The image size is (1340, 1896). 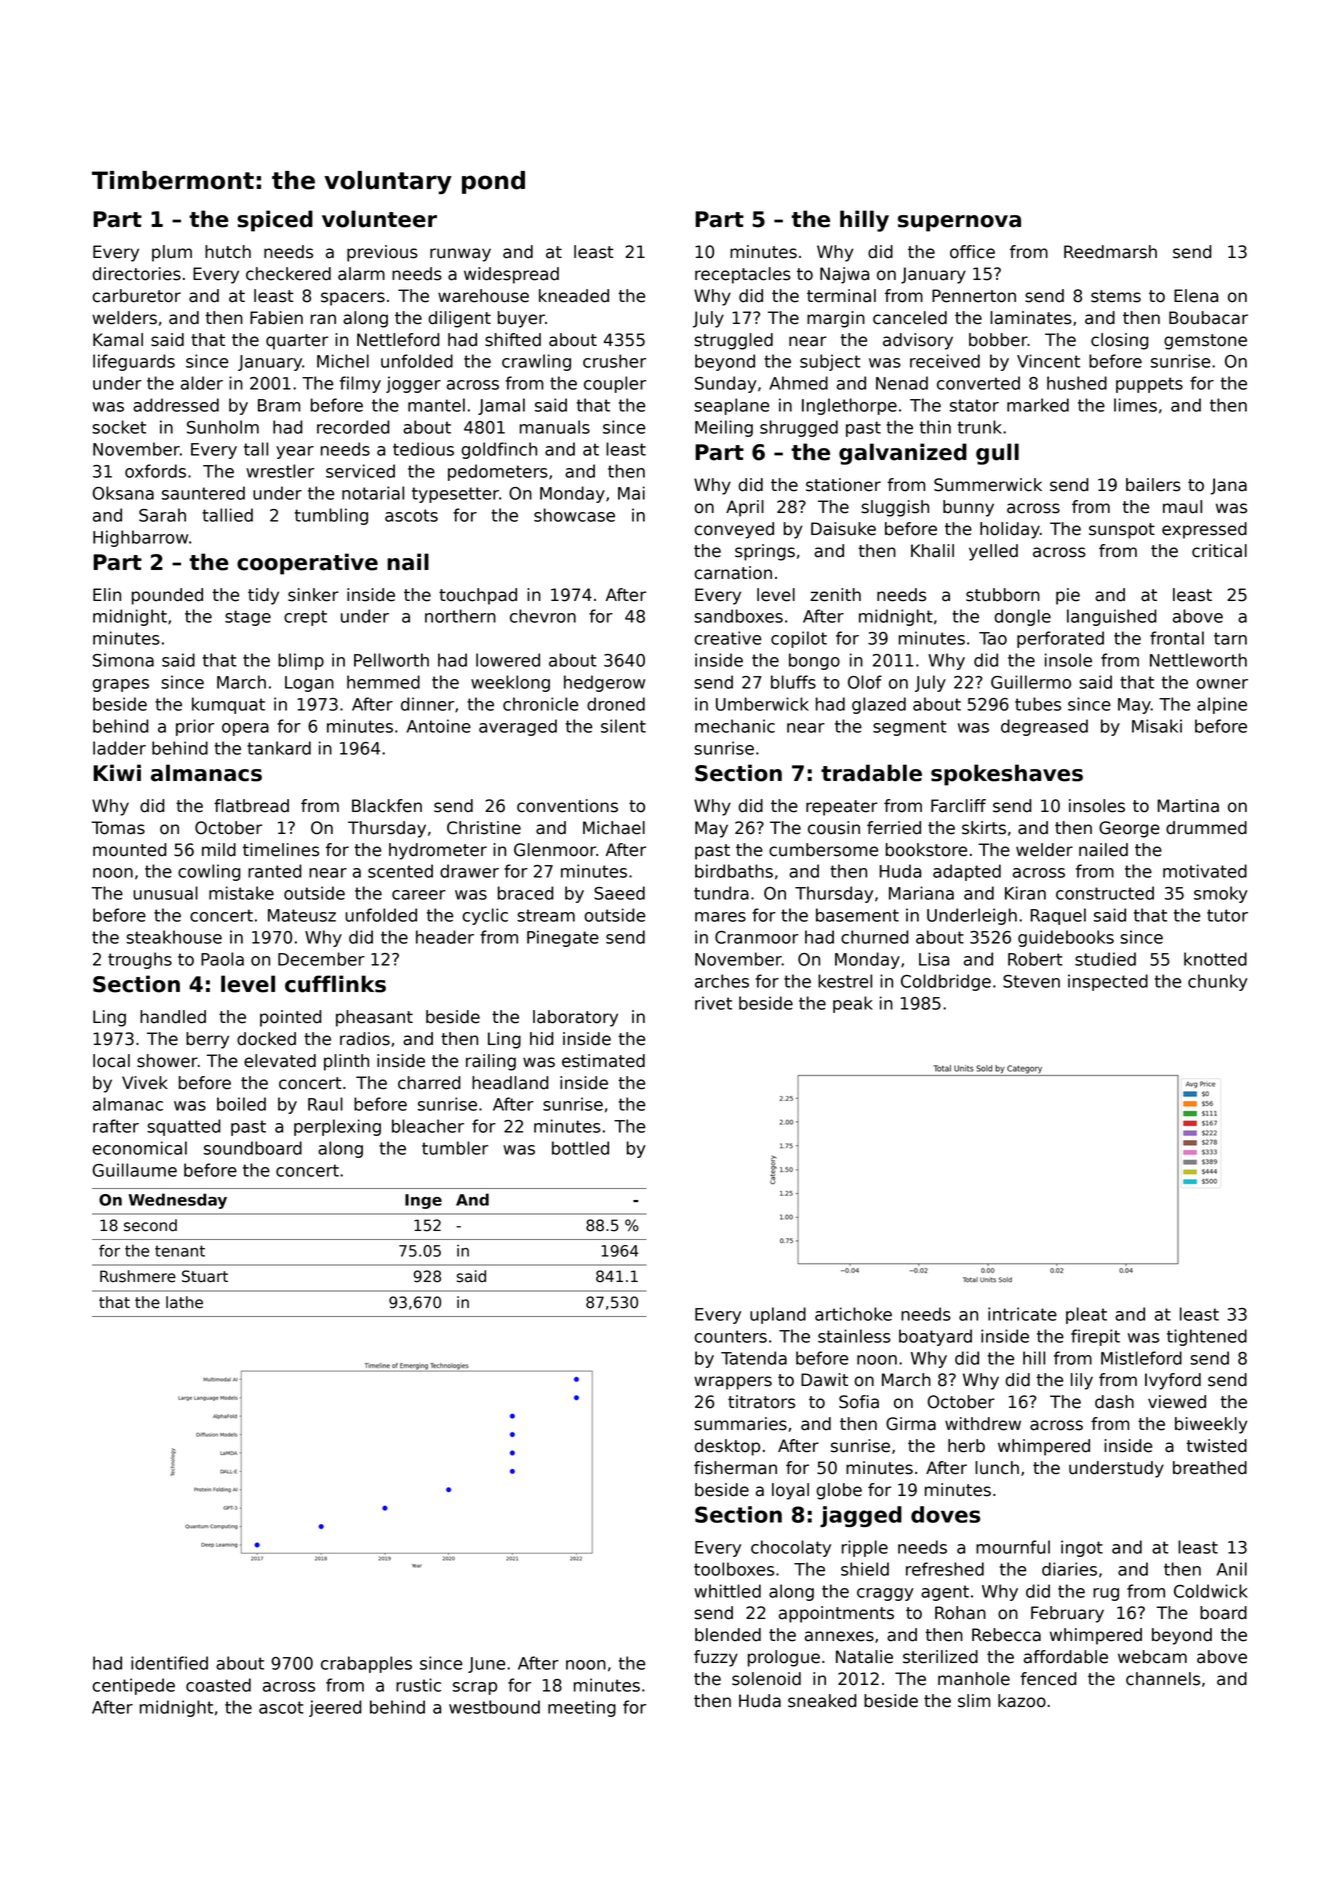 I want to click on Elena, so click(x=1196, y=296).
